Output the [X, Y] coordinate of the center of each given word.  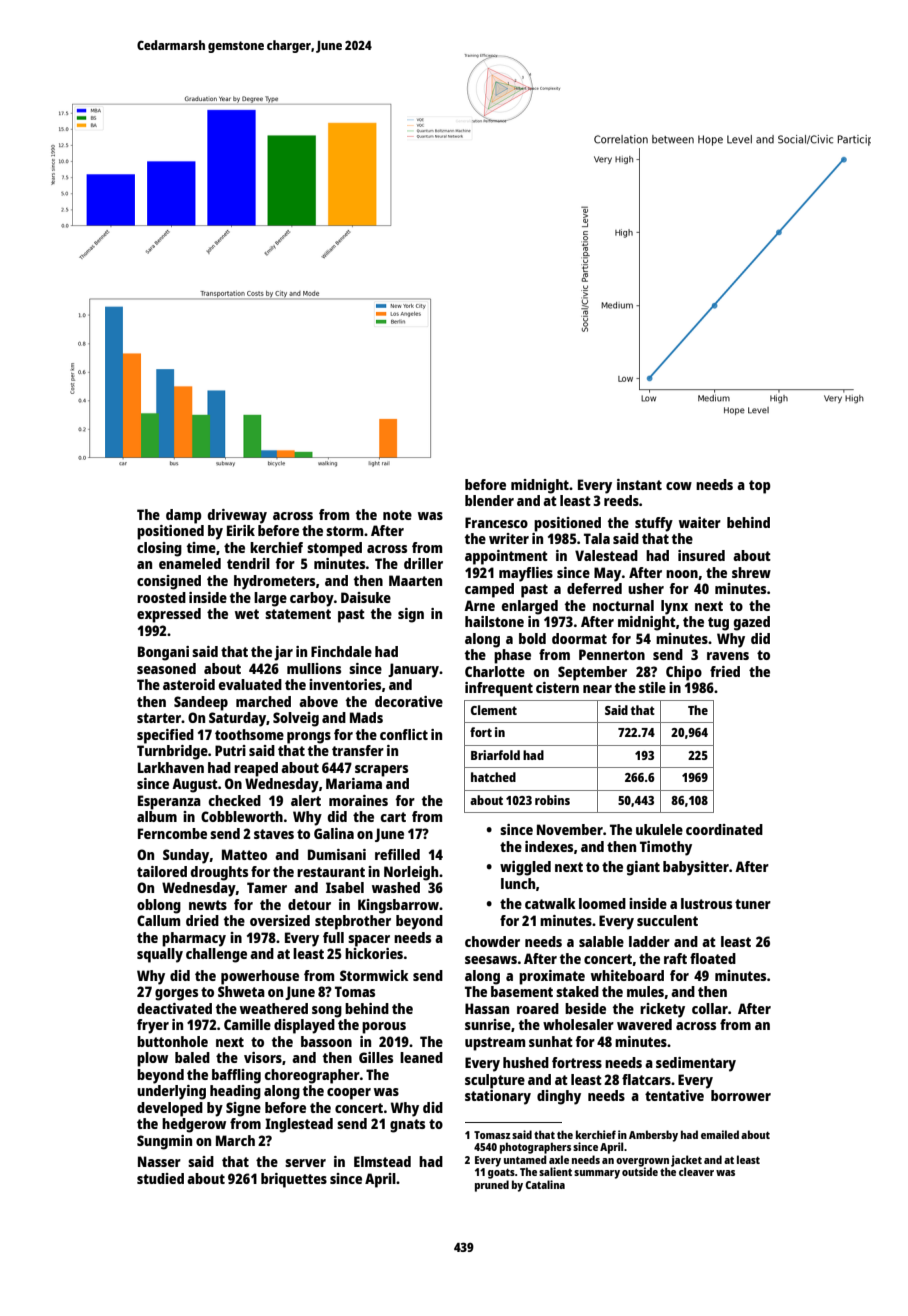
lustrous [706, 903]
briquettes [294, 1180]
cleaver [696, 1171]
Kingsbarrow [398, 906]
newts [208, 905]
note [397, 515]
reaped [256, 769]
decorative [409, 701]
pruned [492, 1186]
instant [639, 484]
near [597, 689]
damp [184, 516]
